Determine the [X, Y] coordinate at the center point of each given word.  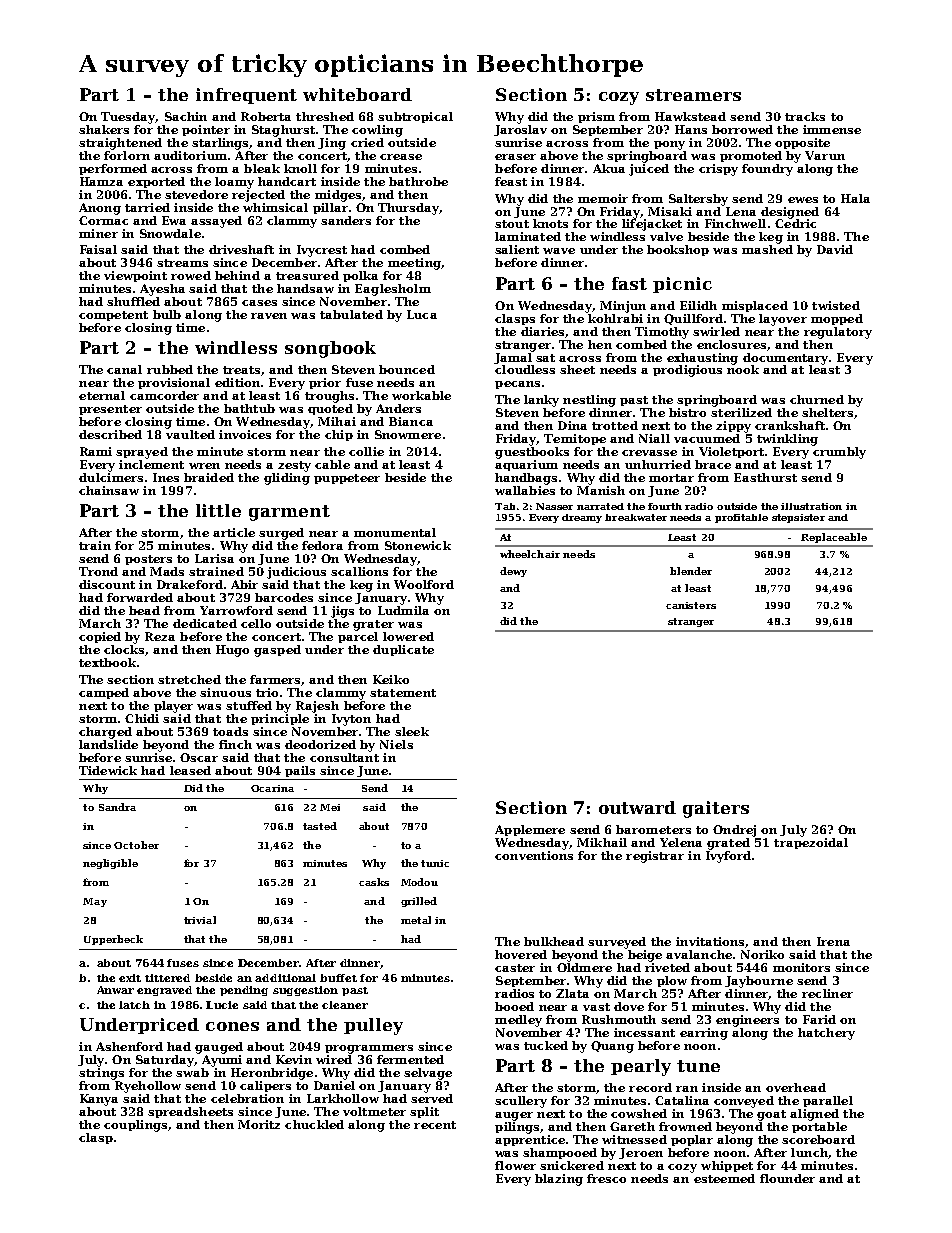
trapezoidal [811, 843]
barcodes [284, 597]
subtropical [415, 117]
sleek [412, 731]
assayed [216, 222]
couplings [135, 1126]
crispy [718, 170]
